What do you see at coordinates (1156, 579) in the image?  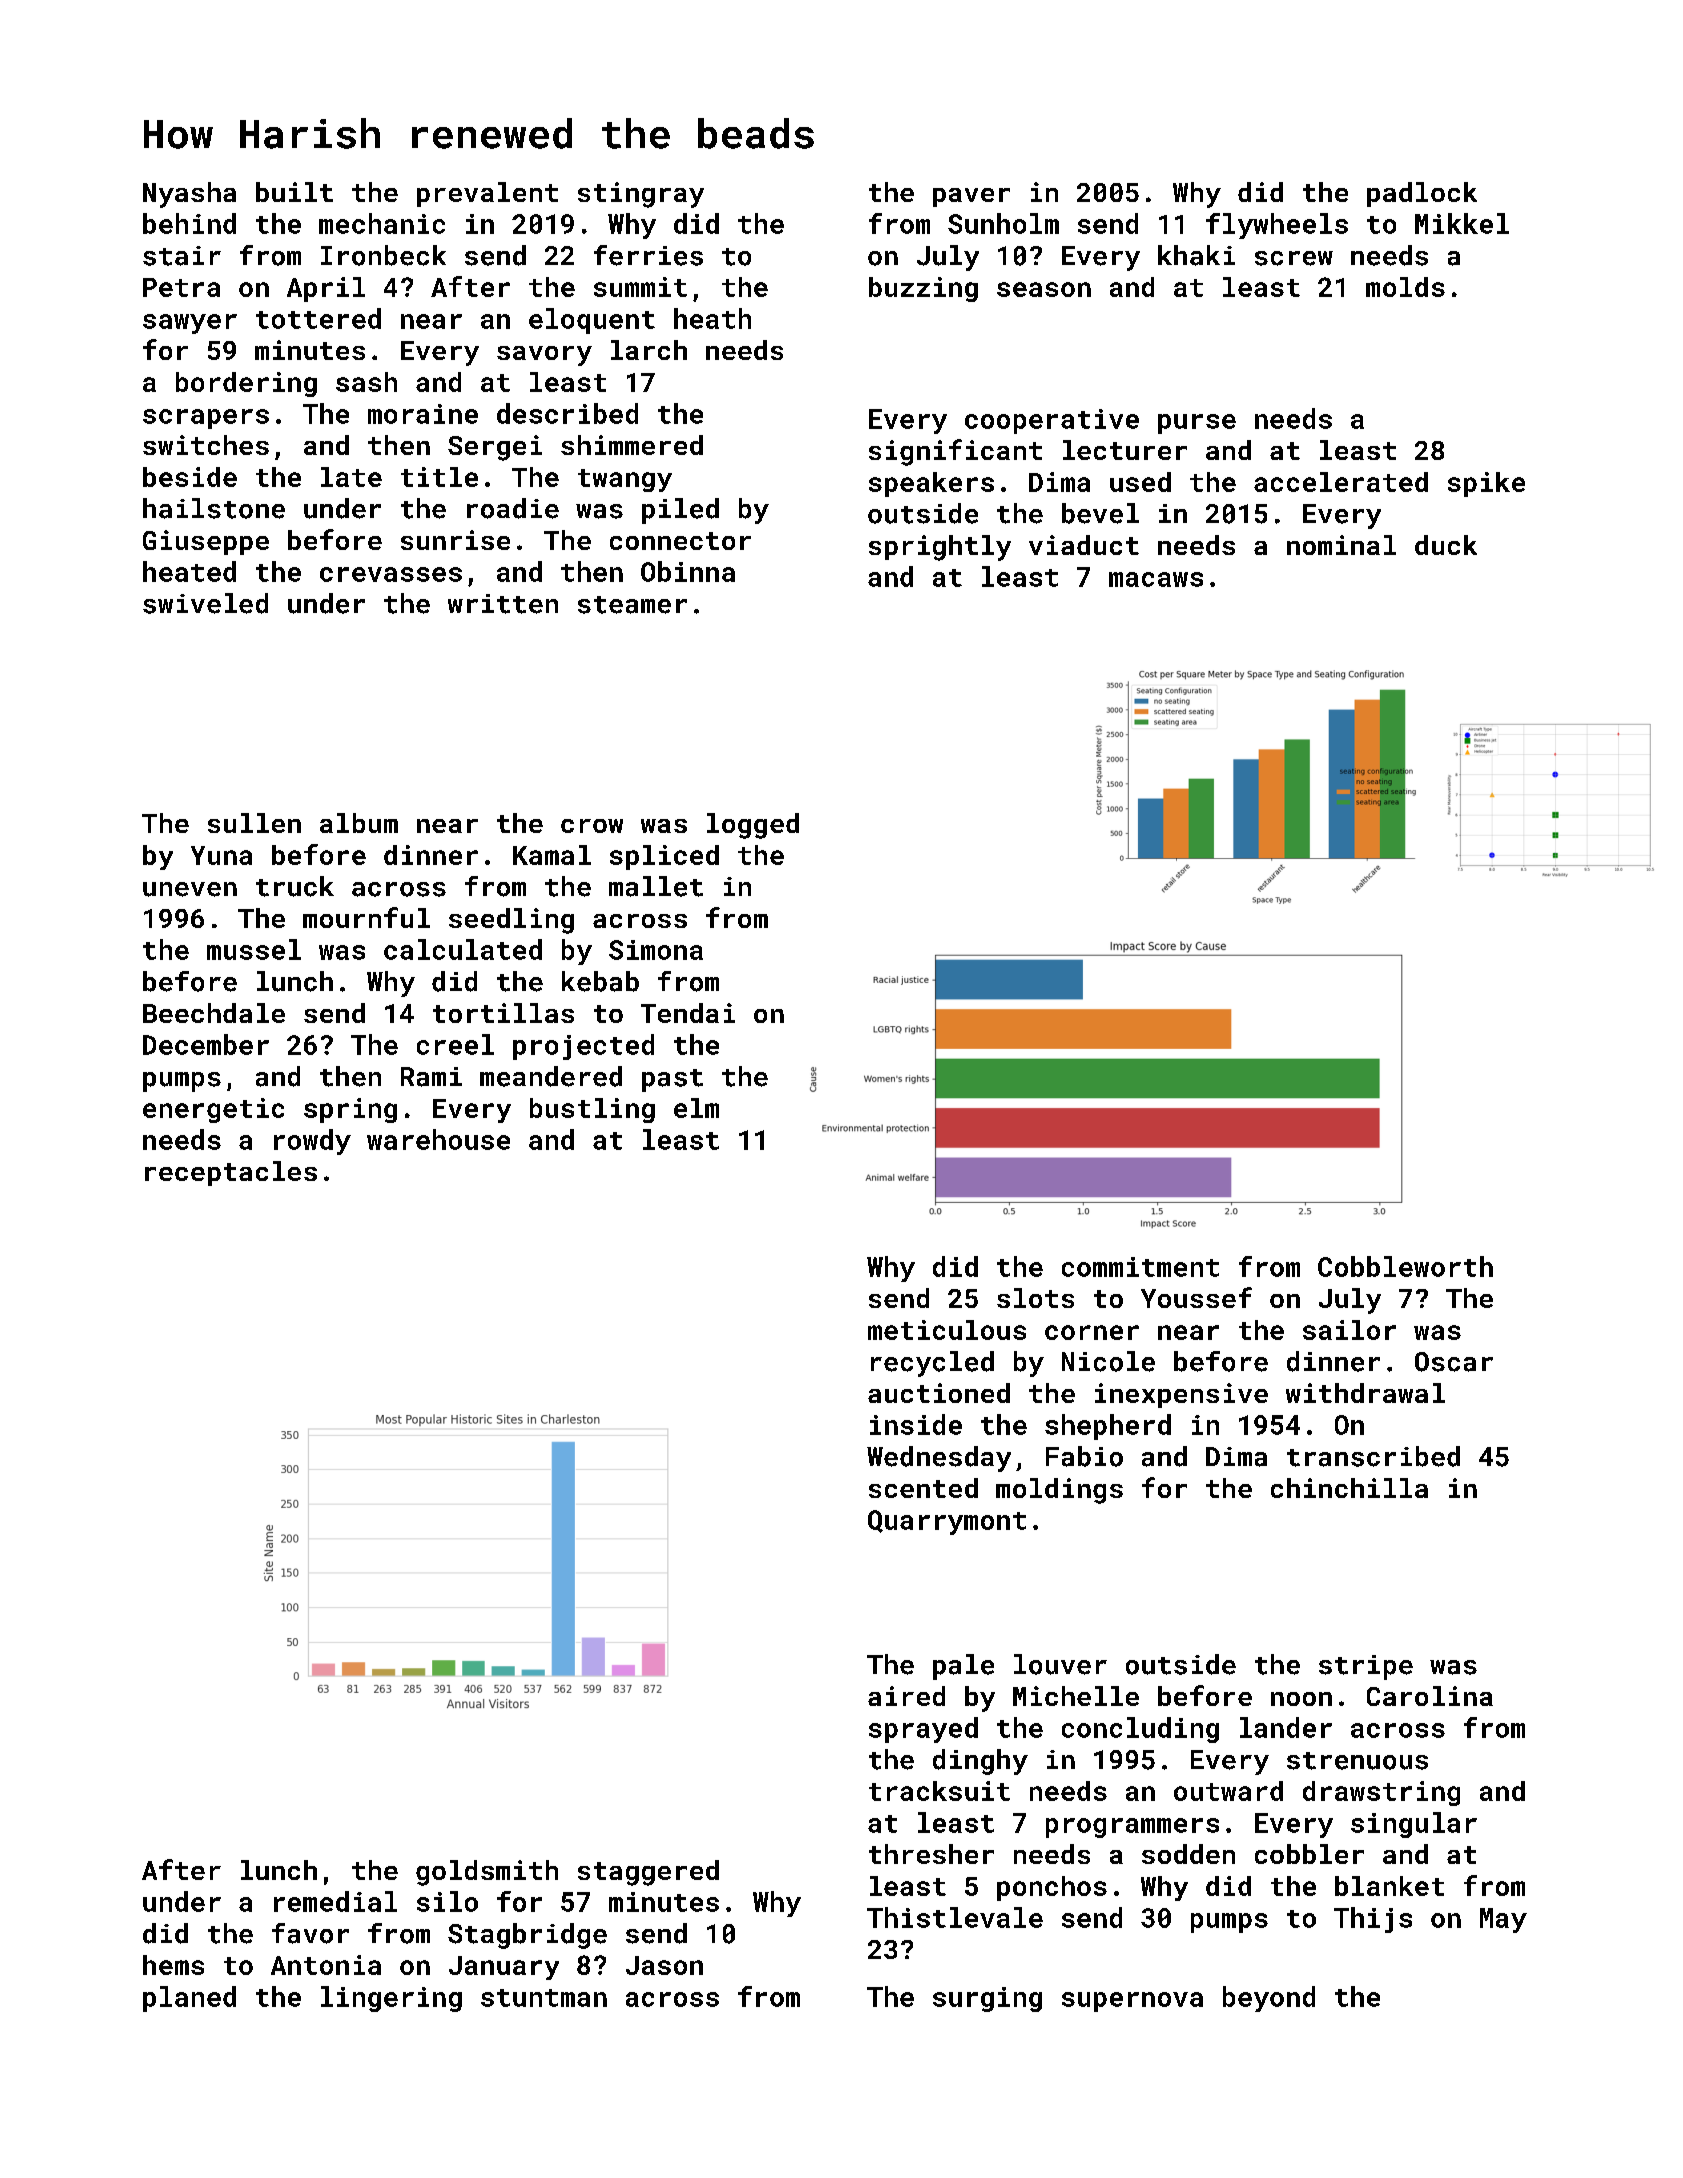 I see `macaws` at bounding box center [1156, 579].
